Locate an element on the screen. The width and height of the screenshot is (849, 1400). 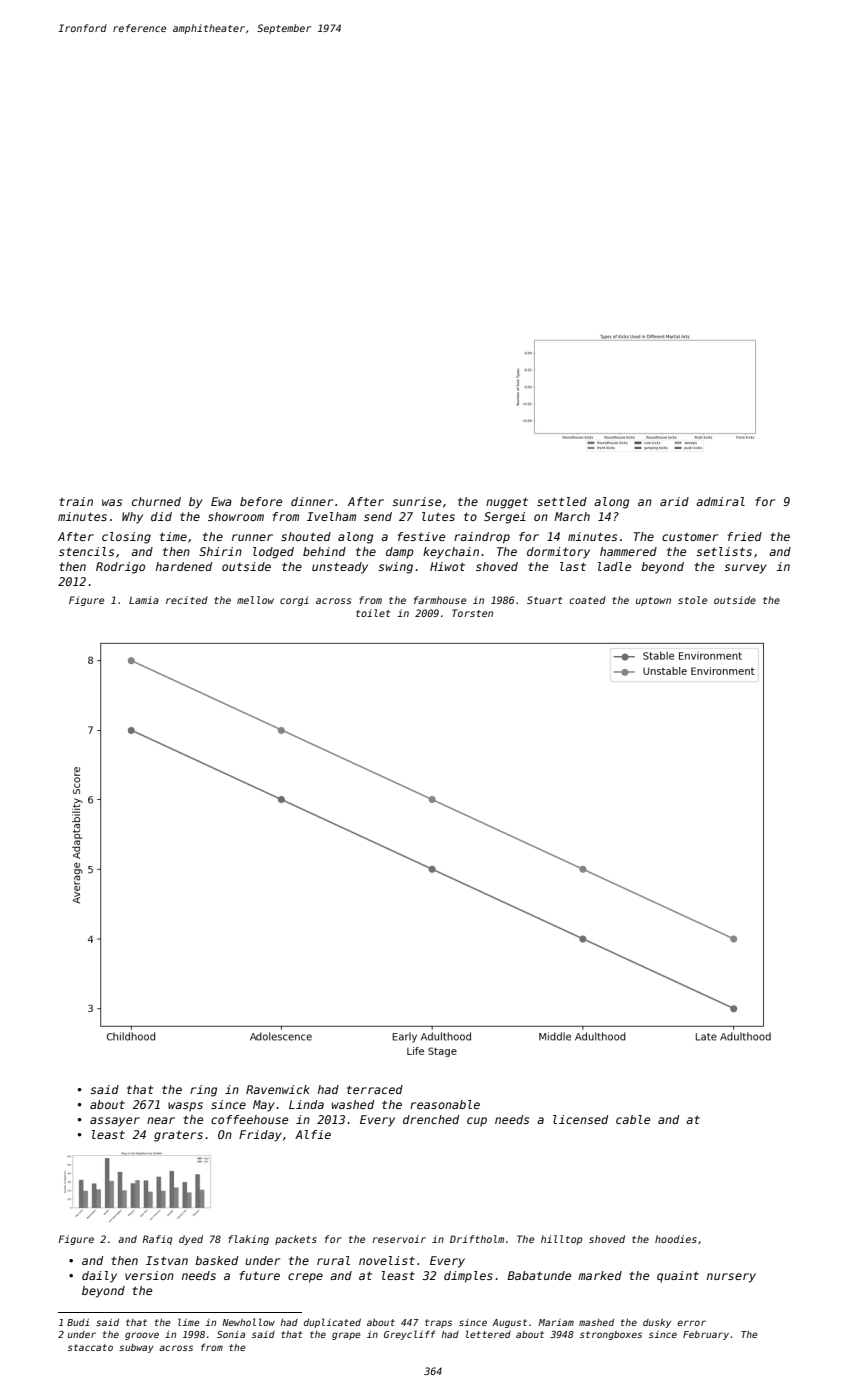
terraced is located at coordinates (375, 1089).
